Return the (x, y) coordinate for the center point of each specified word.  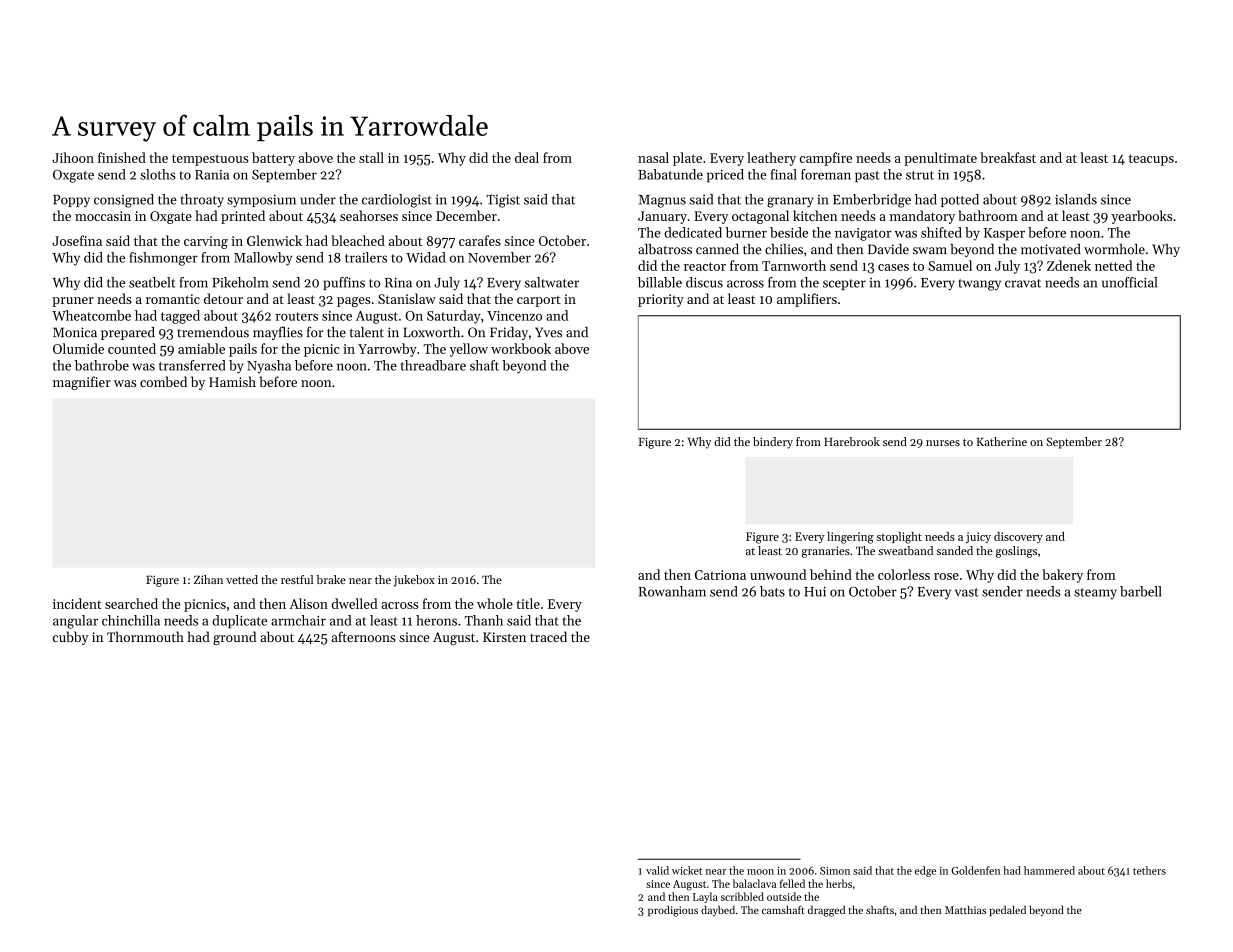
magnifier (82, 383)
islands (1076, 199)
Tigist (503, 201)
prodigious (673, 911)
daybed (718, 911)
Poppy (71, 201)
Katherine (1002, 441)
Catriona (720, 575)
